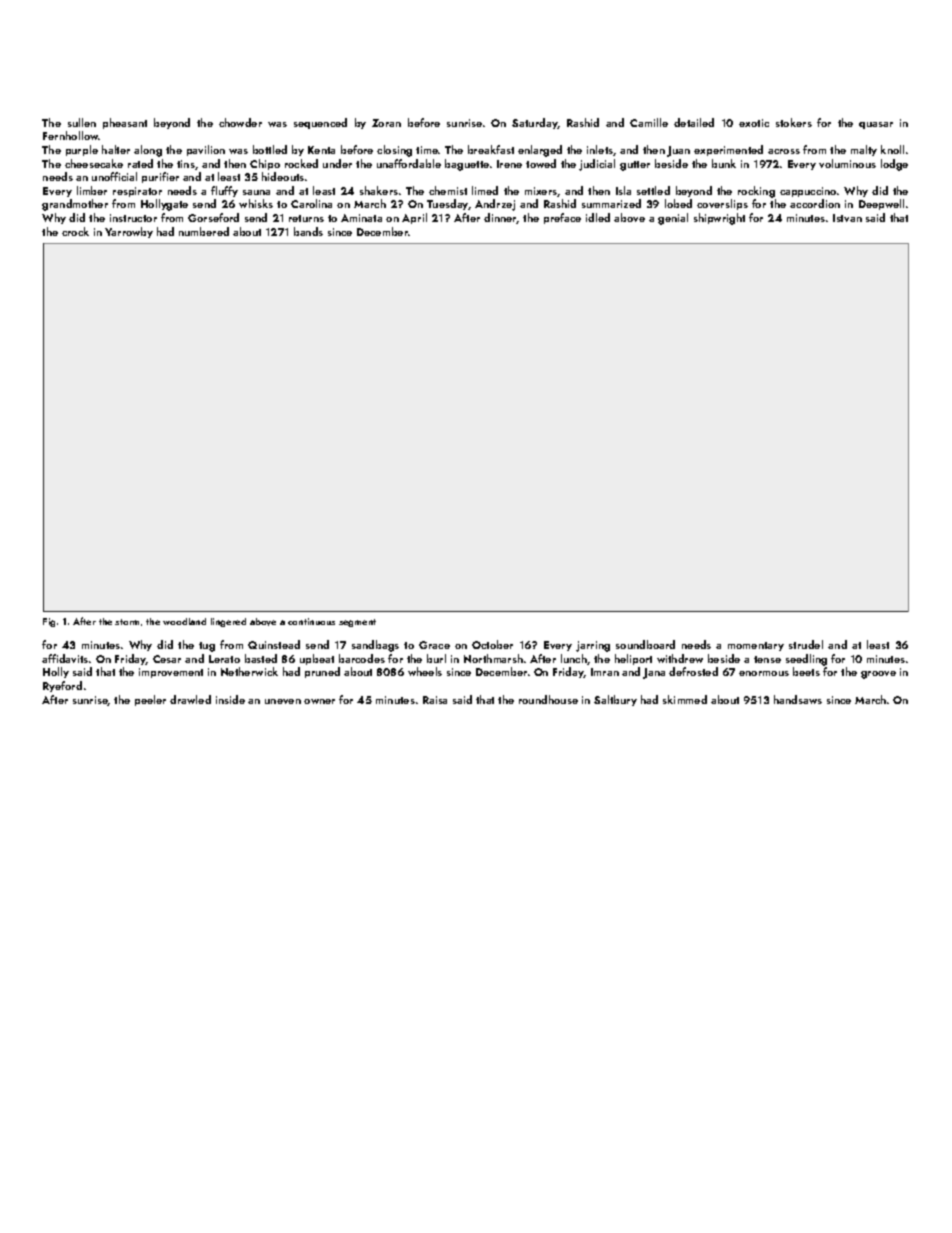 The image size is (952, 1233). I want to click on Quinstead, so click(274, 644).
